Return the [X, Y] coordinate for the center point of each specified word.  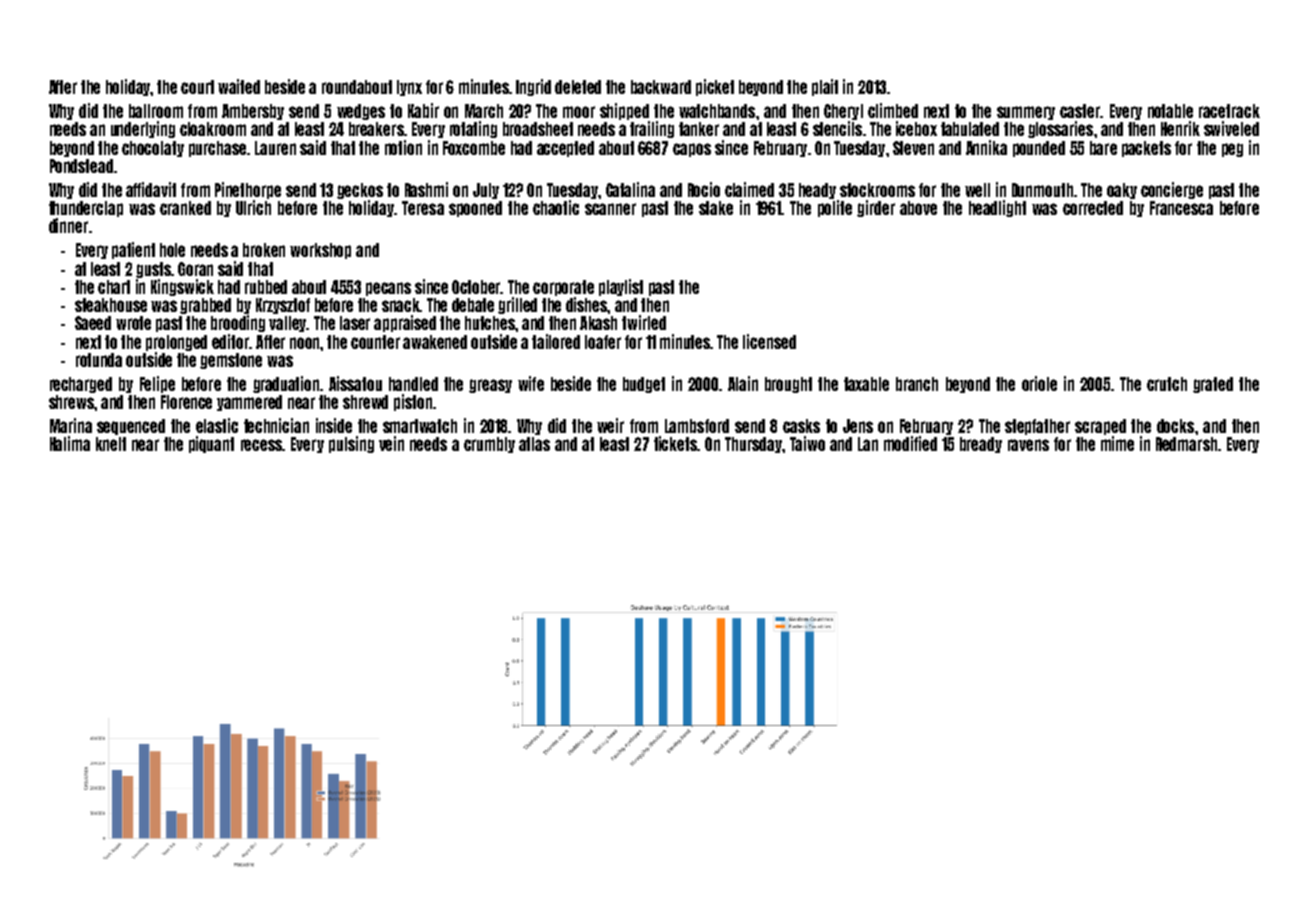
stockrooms [877, 190]
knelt [111, 444]
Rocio [704, 189]
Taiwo [807, 443]
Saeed [93, 323]
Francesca [1181, 208]
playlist [621, 287]
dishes [587, 304]
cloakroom [213, 129]
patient [133, 250]
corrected [1093, 208]
